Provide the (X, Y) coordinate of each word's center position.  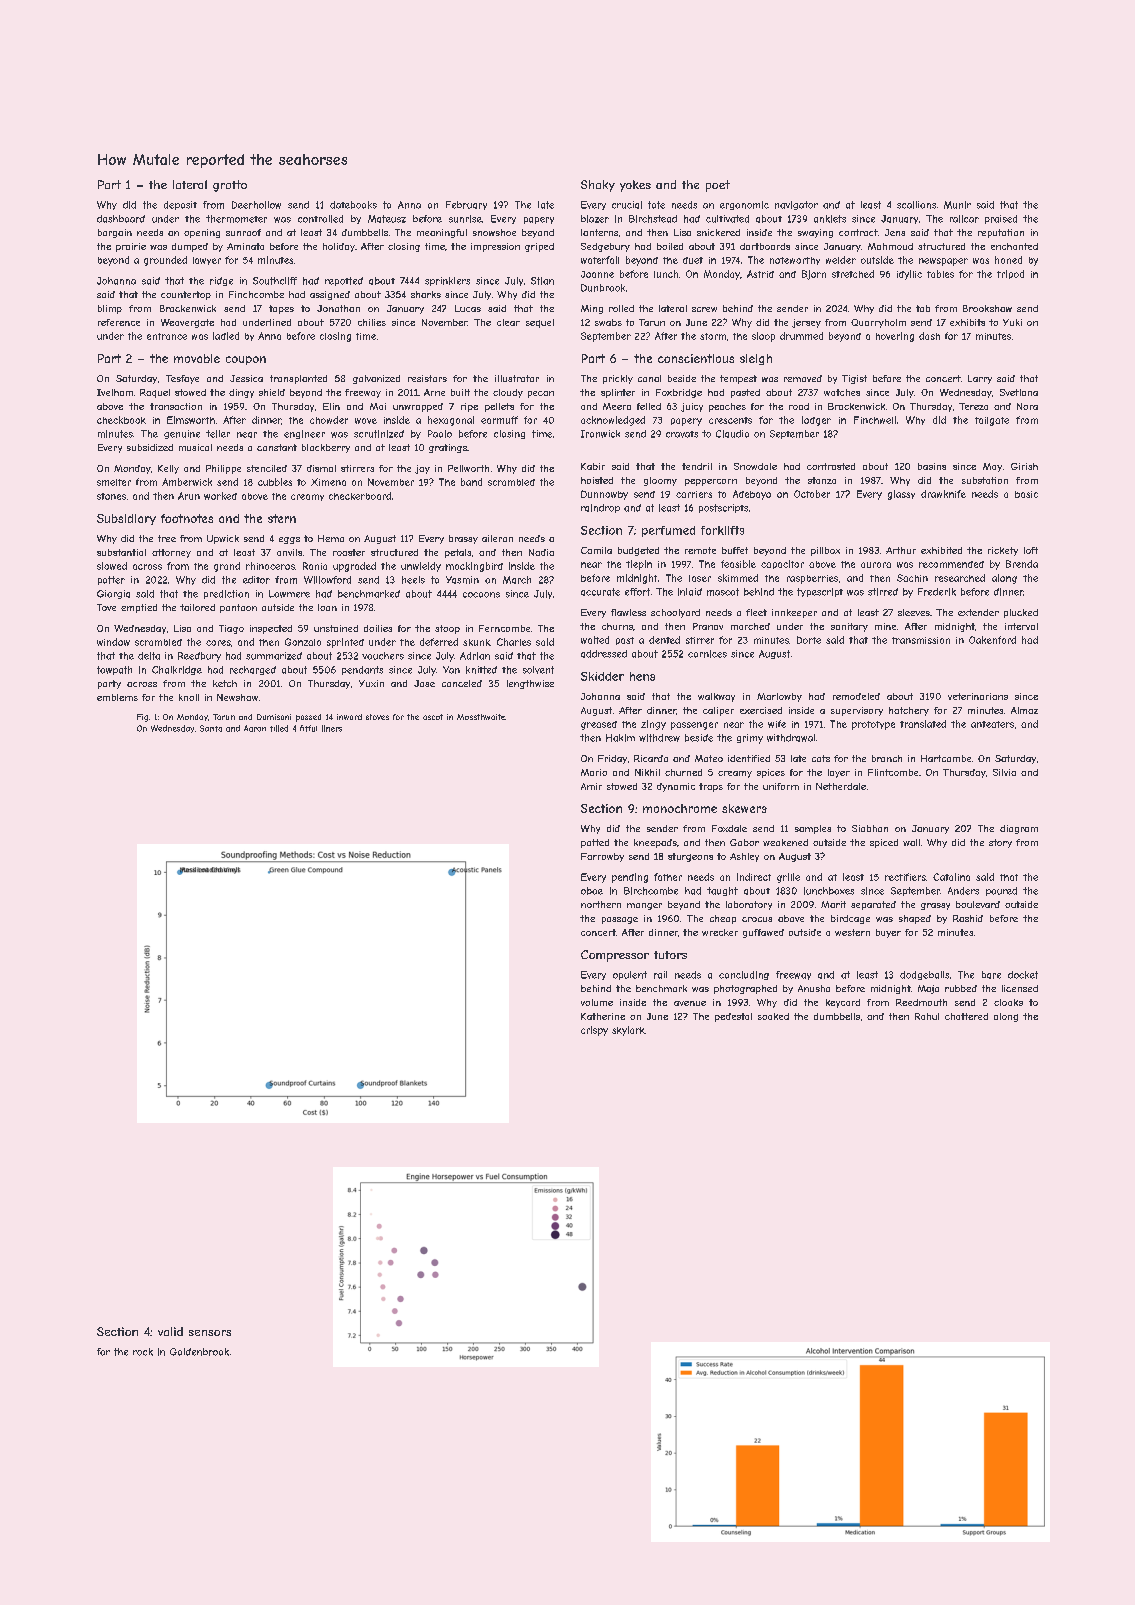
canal (649, 378)
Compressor (615, 956)
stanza (822, 480)
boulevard (978, 904)
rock (143, 1352)
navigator (796, 205)
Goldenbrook (199, 1352)
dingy (241, 393)
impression (495, 247)
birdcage (850, 919)
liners (332, 728)
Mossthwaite (481, 717)
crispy (594, 1031)
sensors (210, 1333)
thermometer (236, 219)
